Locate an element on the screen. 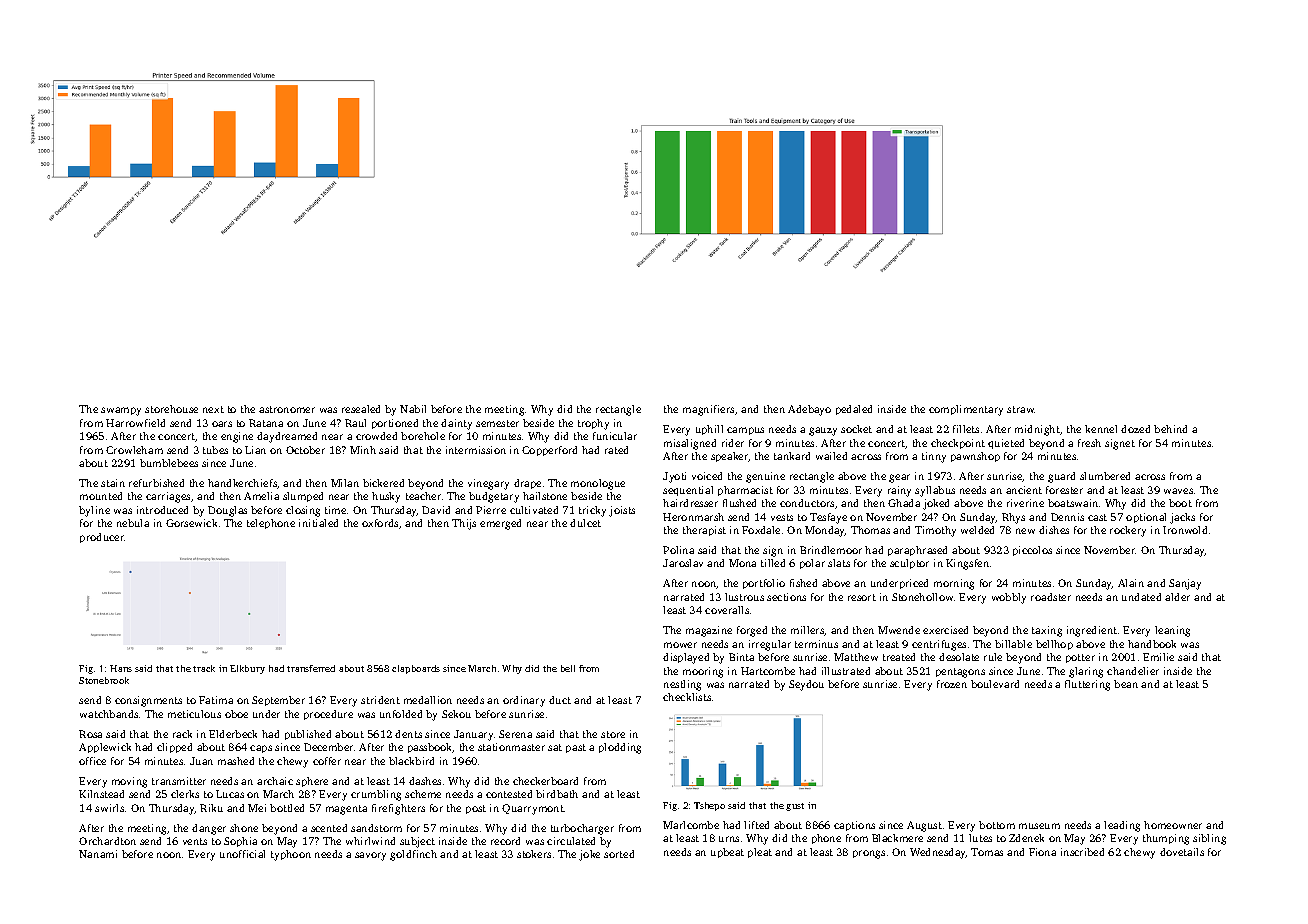 The image size is (1308, 924). leaning is located at coordinates (1172, 631).
